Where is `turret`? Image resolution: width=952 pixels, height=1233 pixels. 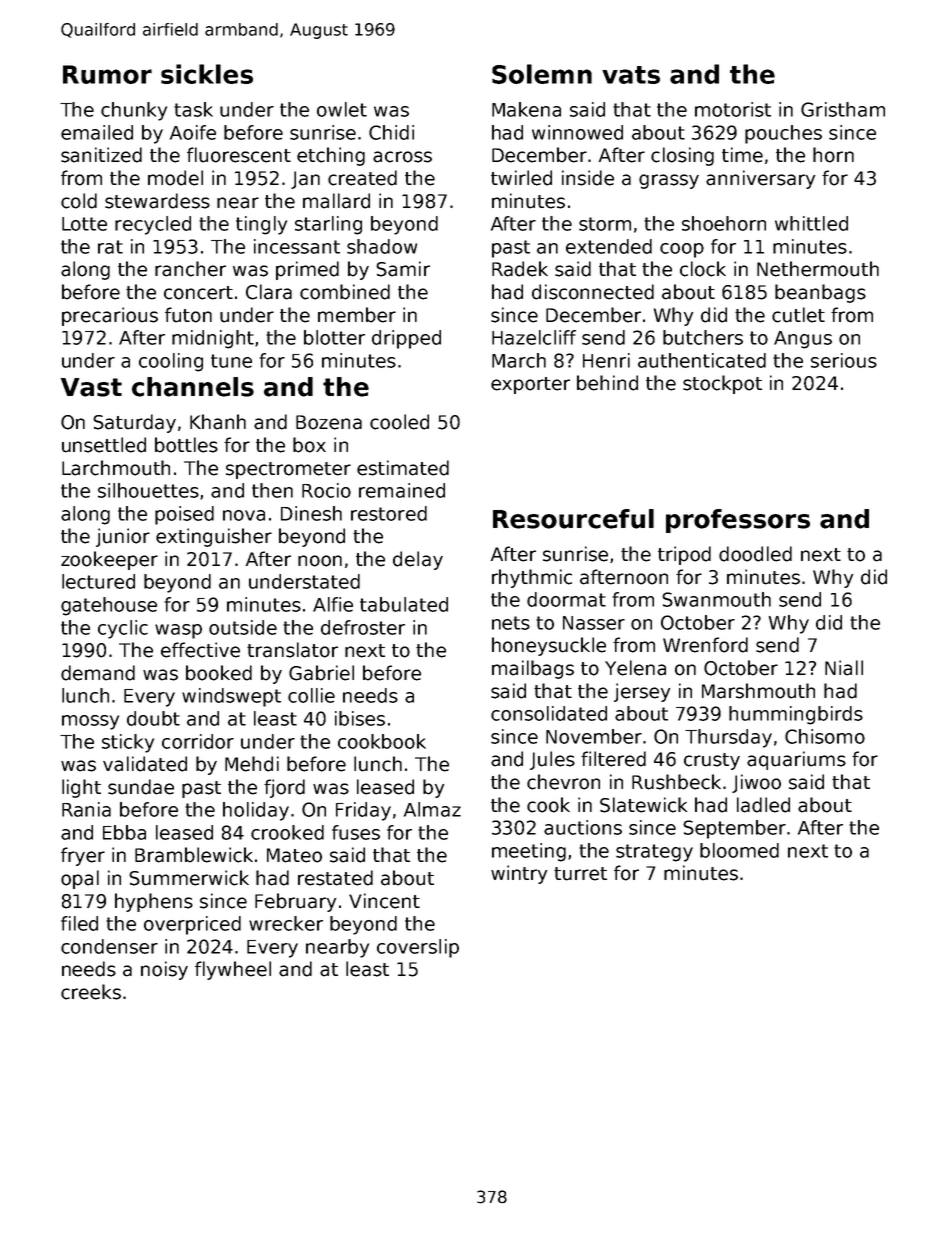
turret is located at coordinates (580, 874).
